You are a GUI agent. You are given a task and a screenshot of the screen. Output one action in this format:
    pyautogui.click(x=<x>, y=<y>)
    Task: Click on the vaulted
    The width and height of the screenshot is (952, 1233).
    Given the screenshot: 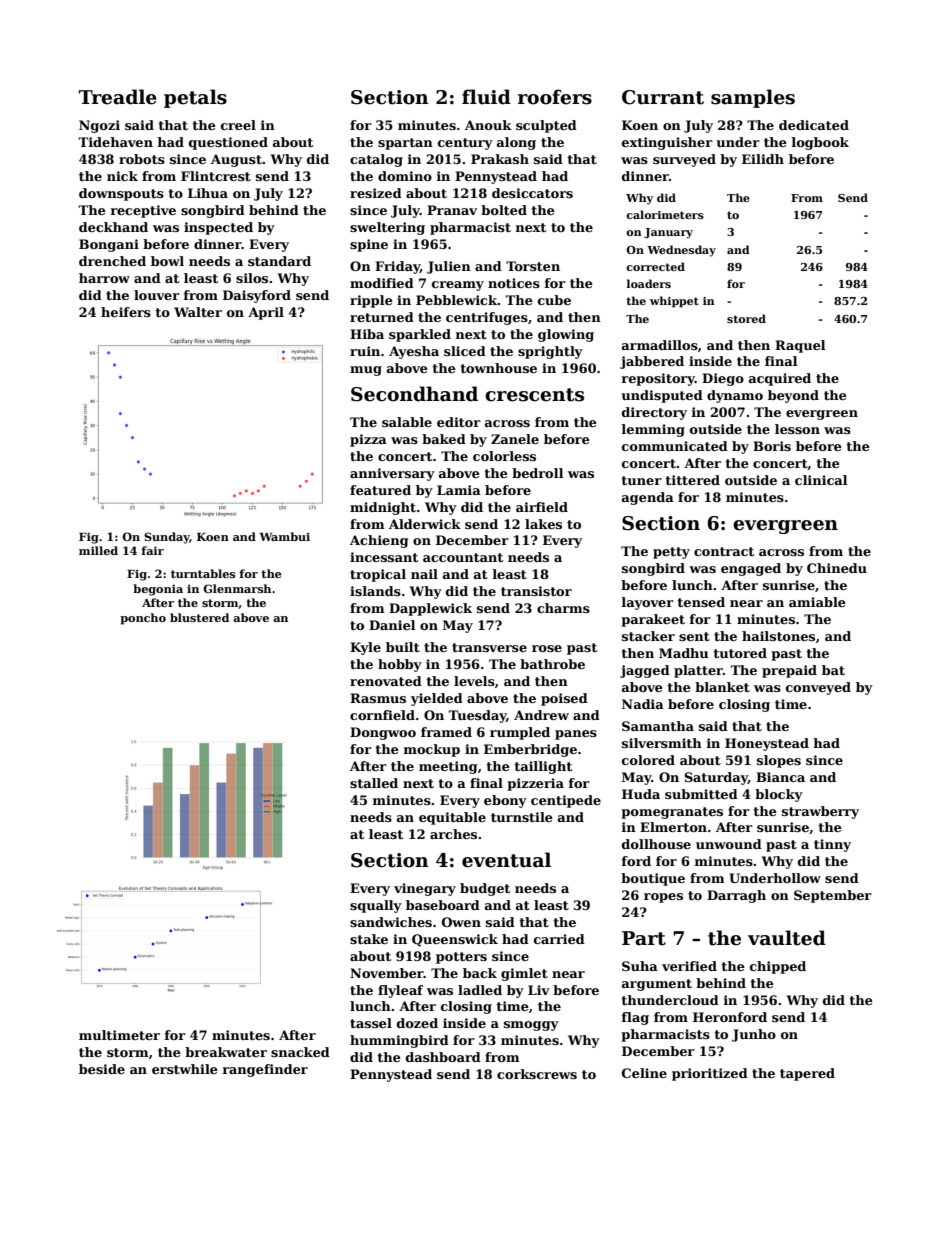 What is the action you would take?
    pyautogui.click(x=787, y=938)
